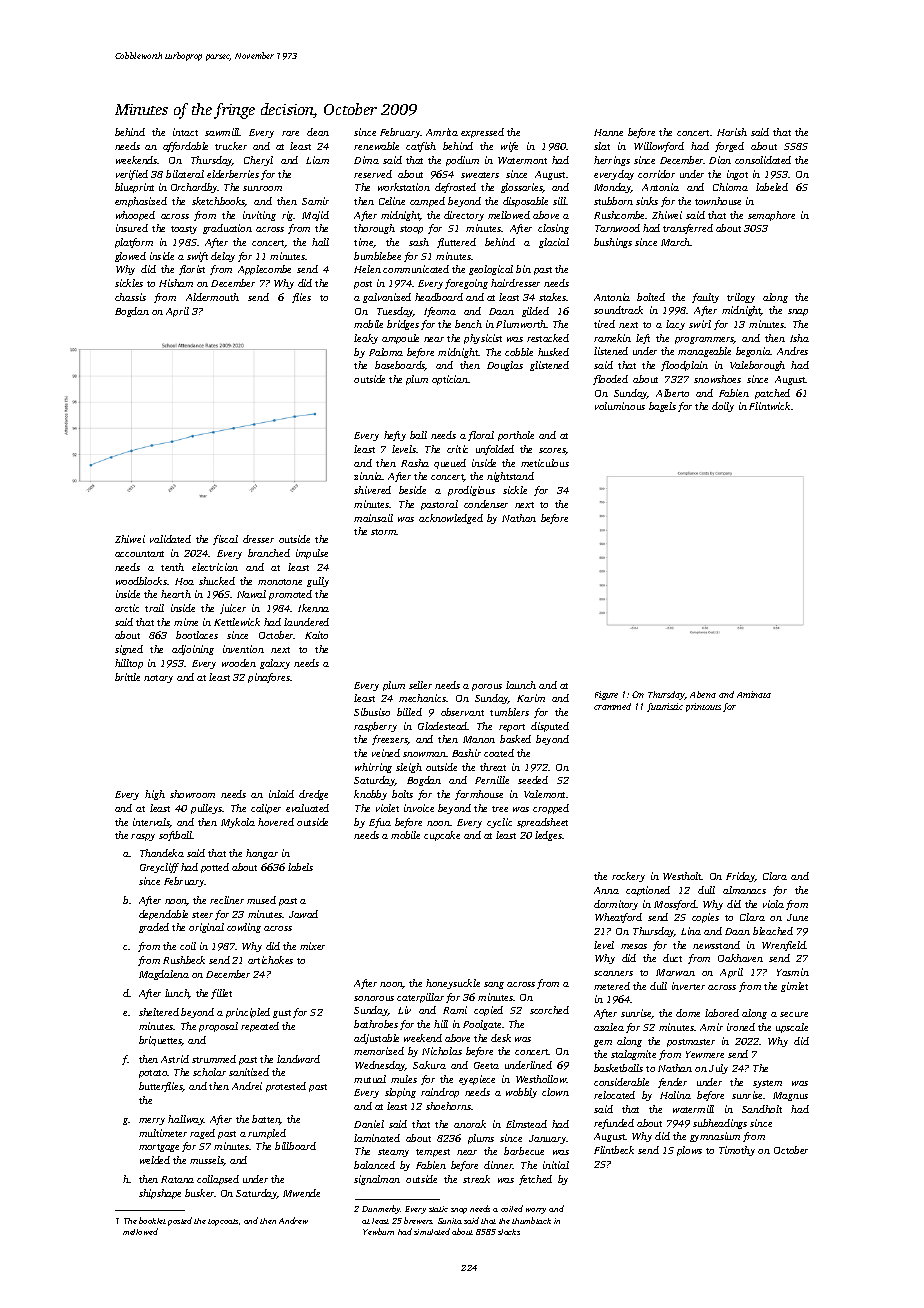 Image resolution: width=924 pixels, height=1308 pixels. I want to click on Douglas, so click(505, 366).
